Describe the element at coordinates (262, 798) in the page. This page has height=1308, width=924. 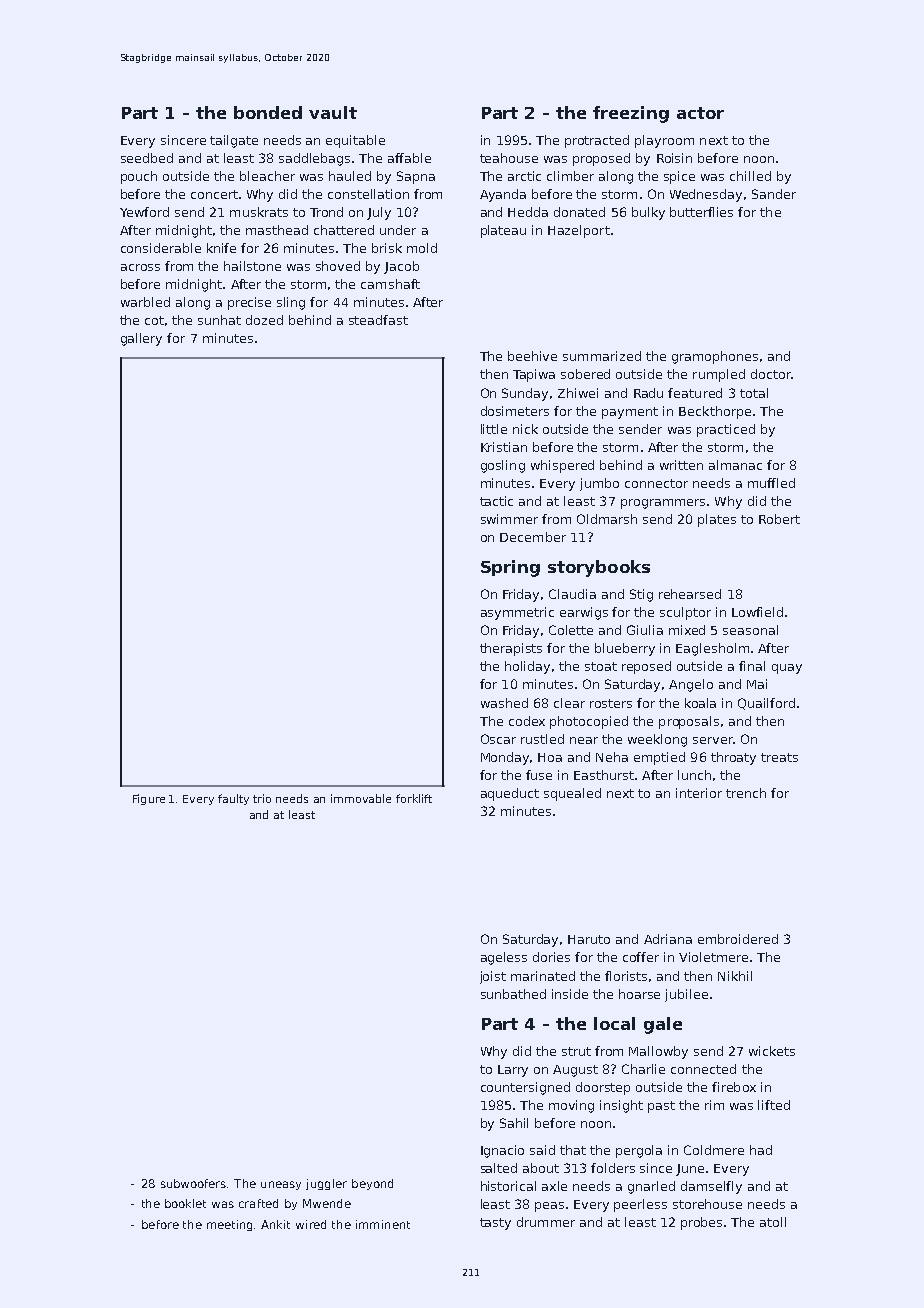
I see `trio` at that location.
